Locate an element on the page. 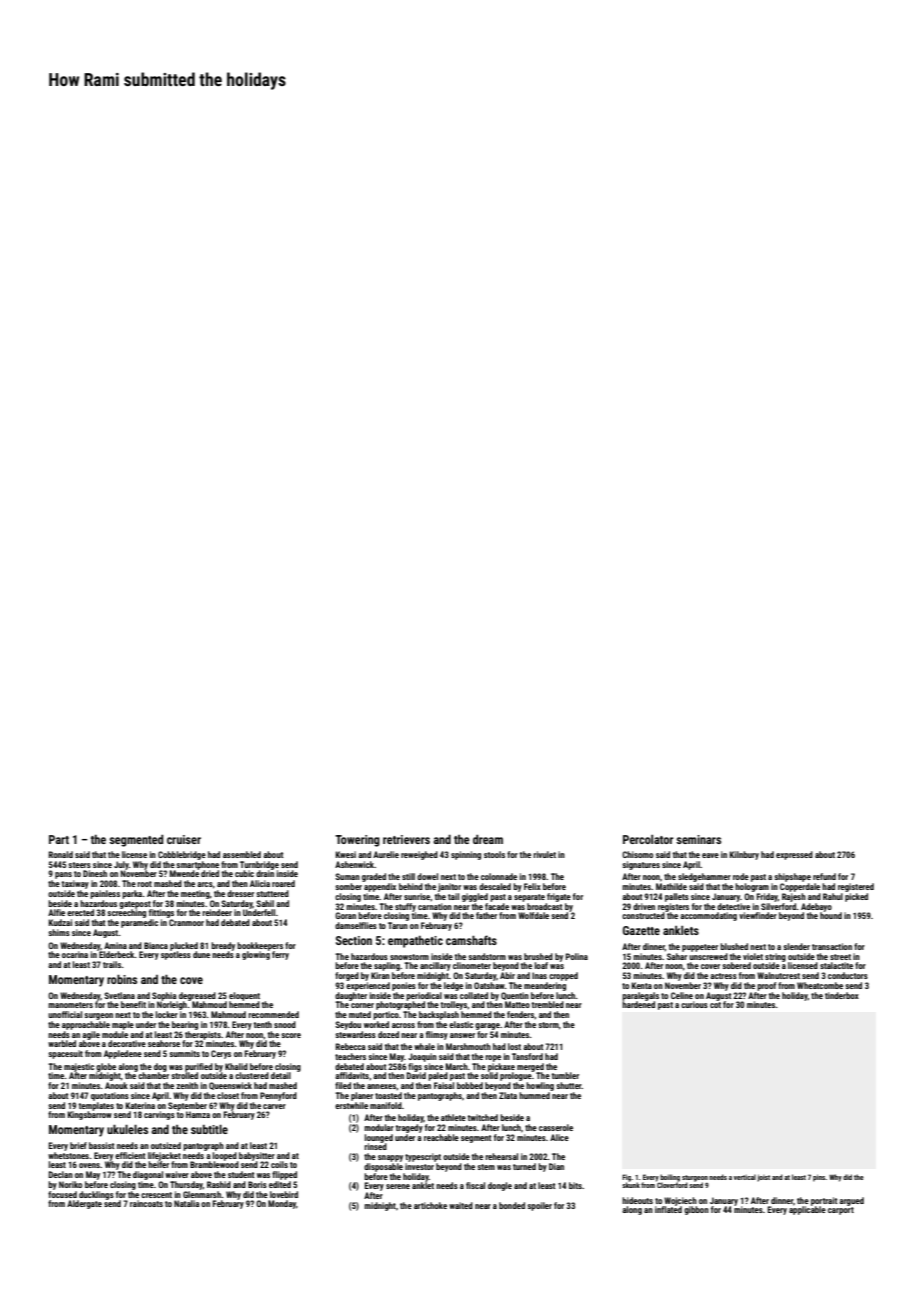 The image size is (924, 1308). Monday is located at coordinates (282, 1204).
